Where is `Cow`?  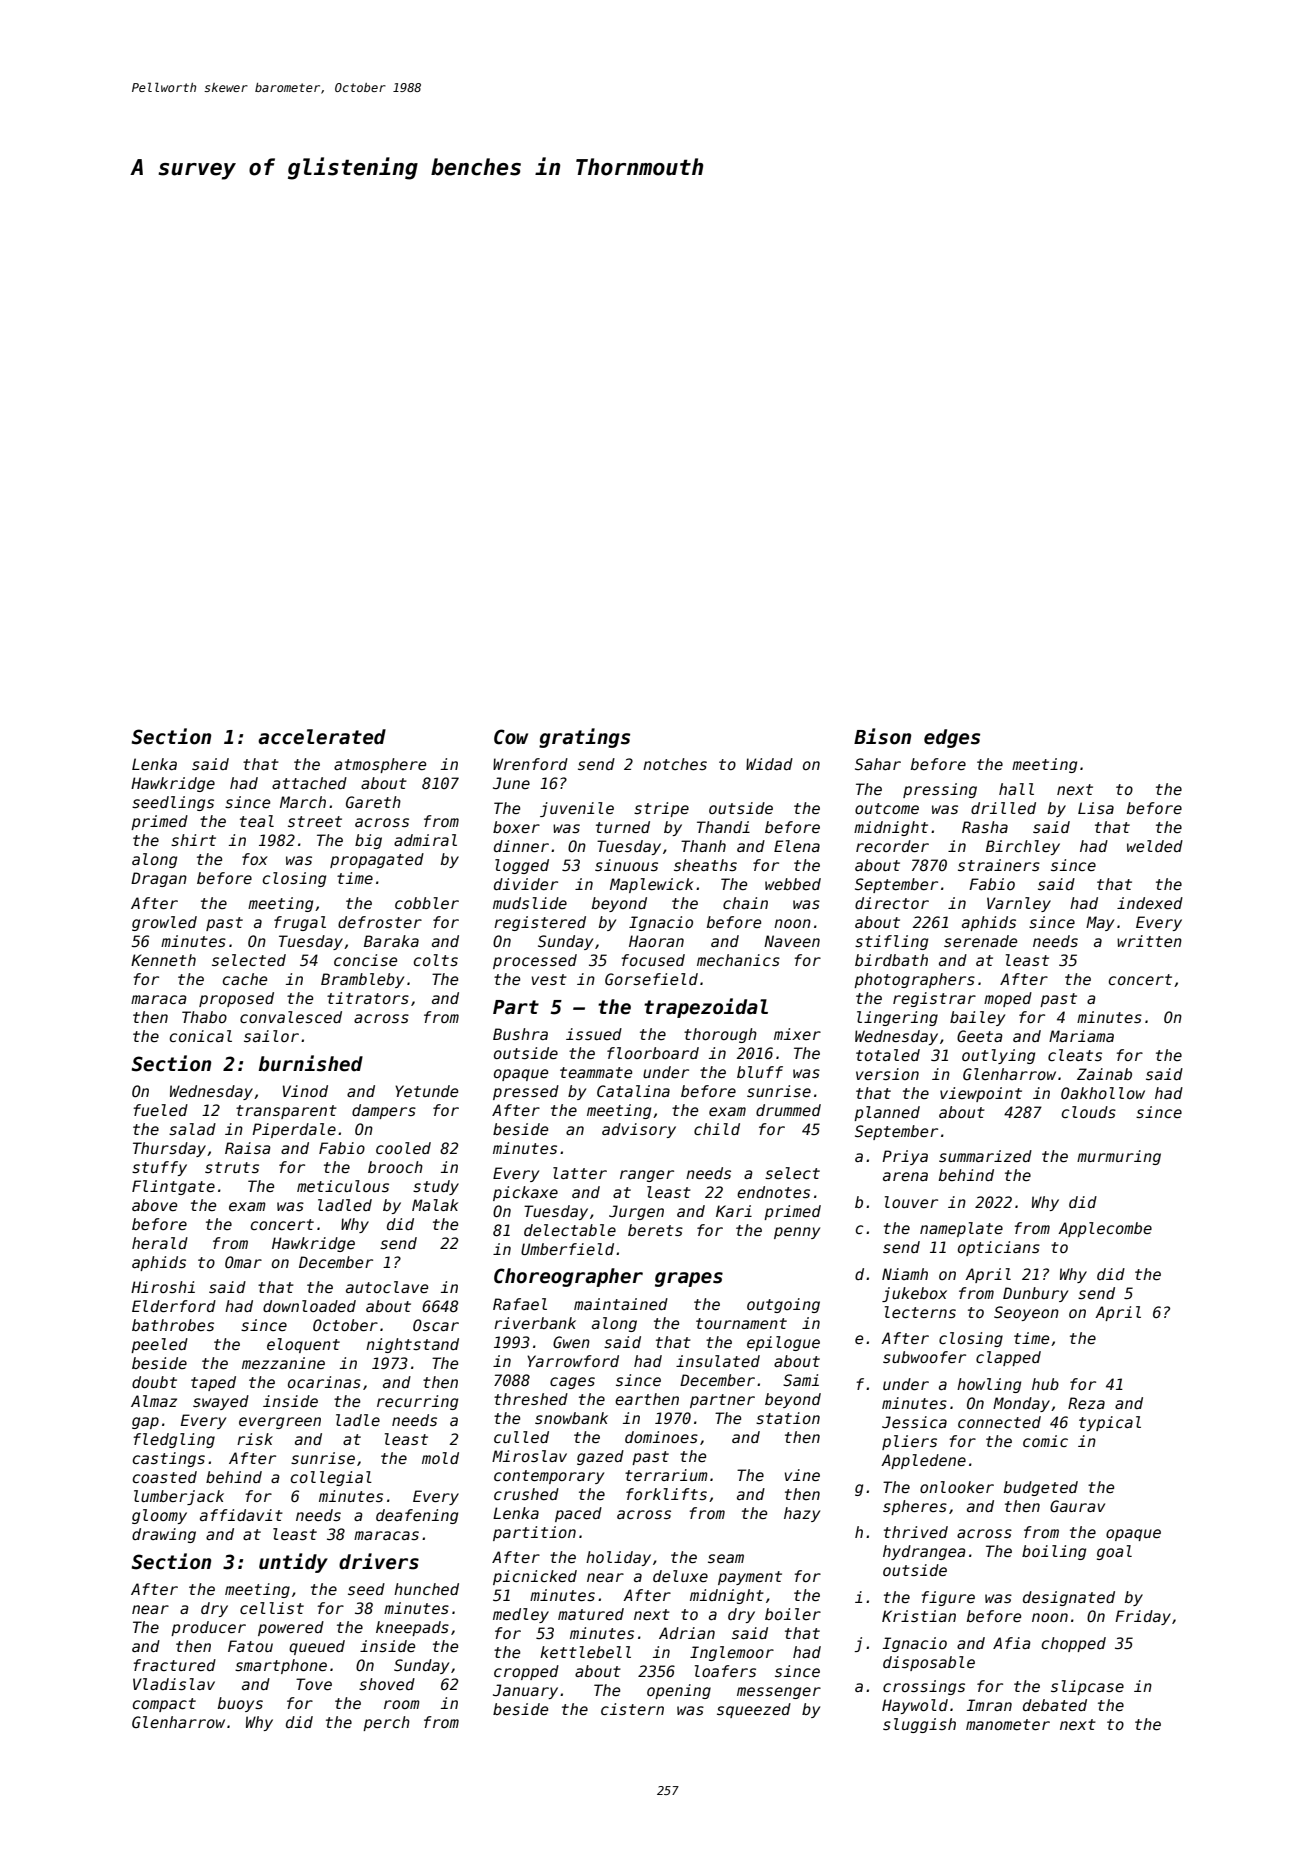
Cow is located at coordinates (511, 737).
